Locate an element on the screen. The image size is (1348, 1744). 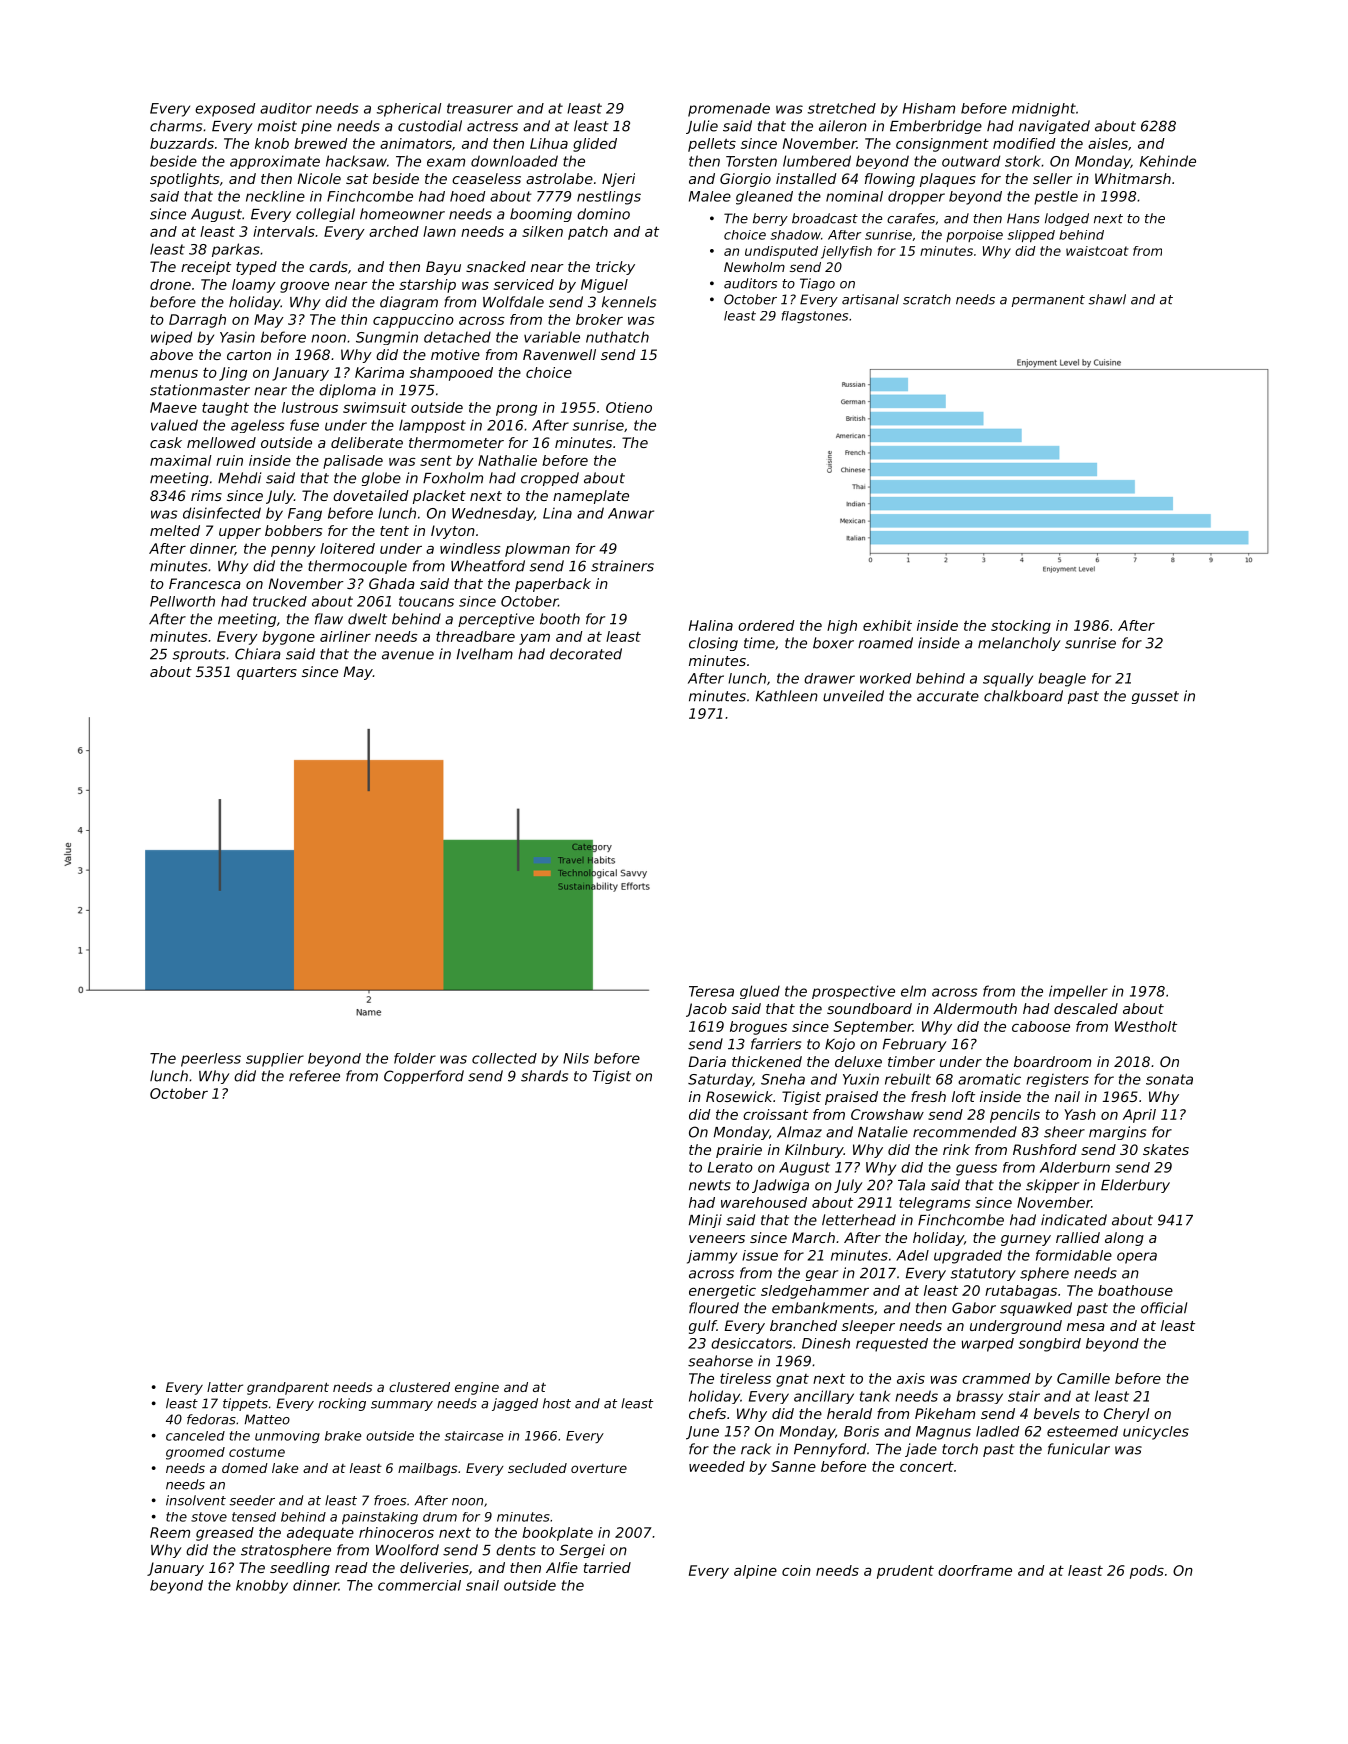
Anwar is located at coordinates (631, 513).
